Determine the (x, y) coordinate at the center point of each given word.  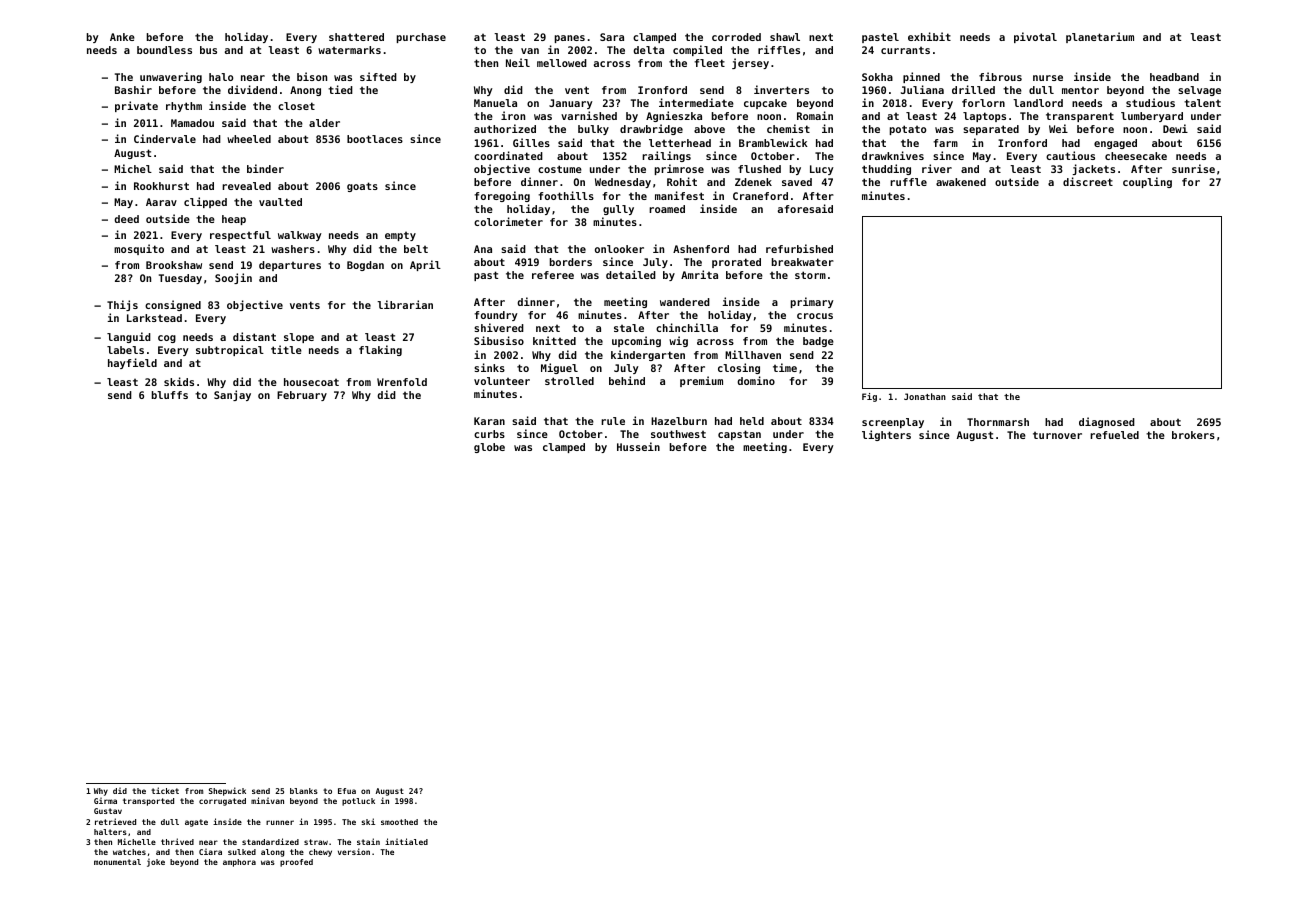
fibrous (1000, 76)
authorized (505, 128)
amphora (239, 863)
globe (489, 448)
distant (254, 336)
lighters (886, 435)
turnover (1057, 435)
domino (756, 380)
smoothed (399, 822)
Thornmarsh (998, 422)
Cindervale (165, 138)
